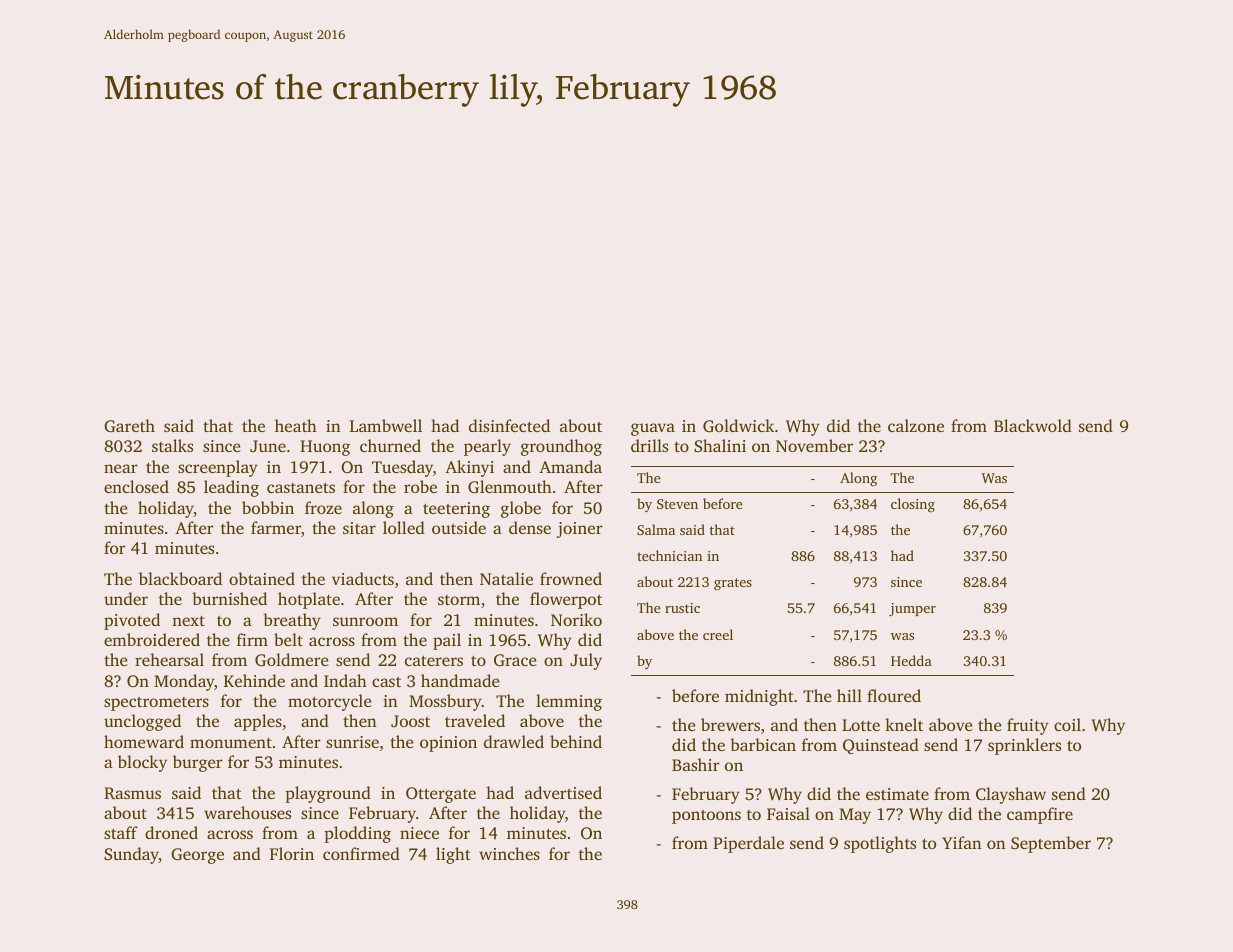 The image size is (1233, 952). Describe the element at coordinates (814, 445) in the screenshot. I see `November` at that location.
